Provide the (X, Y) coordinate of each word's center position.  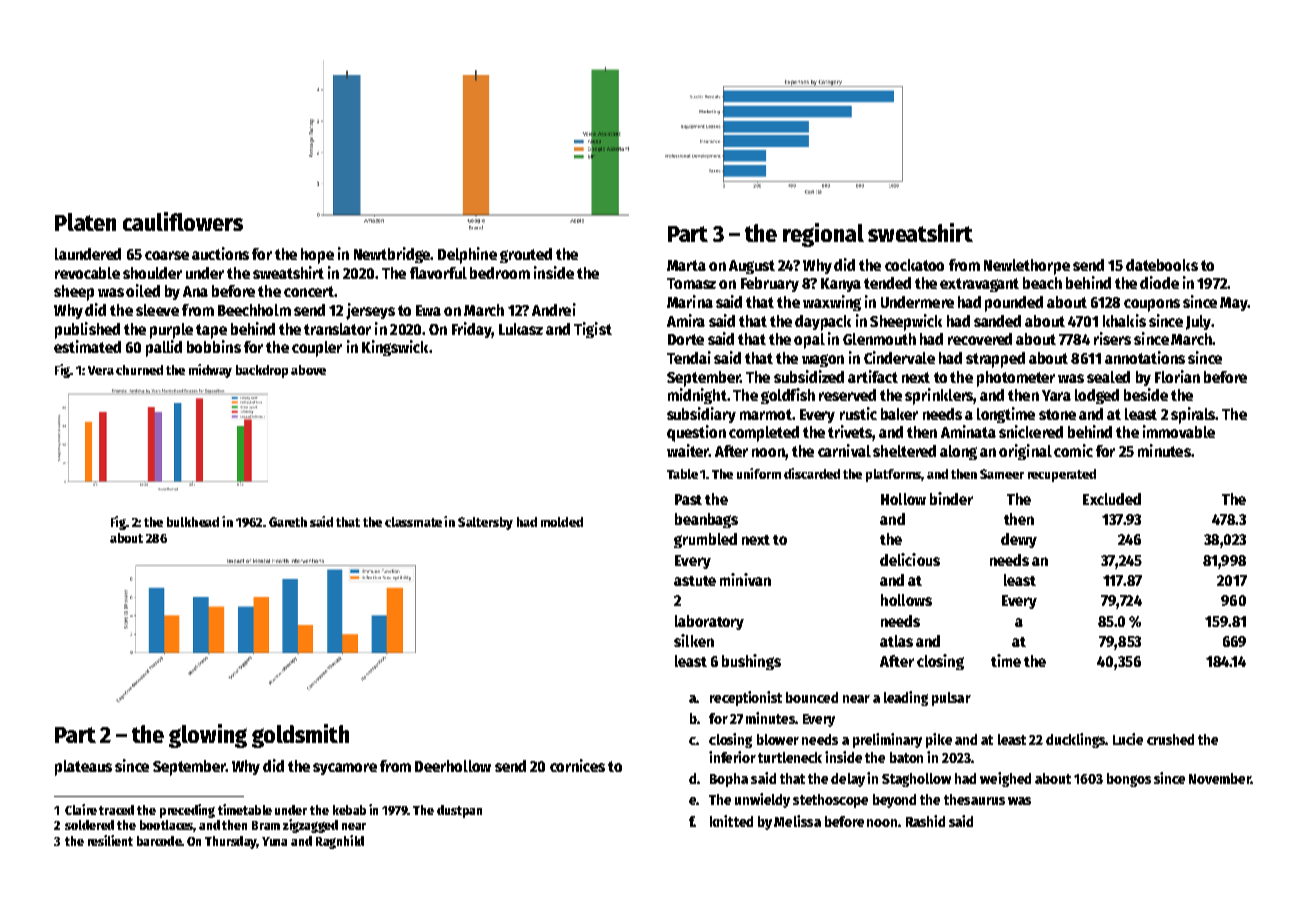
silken (694, 640)
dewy (1019, 540)
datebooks (1162, 265)
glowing (208, 736)
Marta (686, 265)
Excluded (1112, 499)
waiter (688, 450)
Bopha (729, 780)
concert (309, 291)
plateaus (83, 768)
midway (210, 371)
